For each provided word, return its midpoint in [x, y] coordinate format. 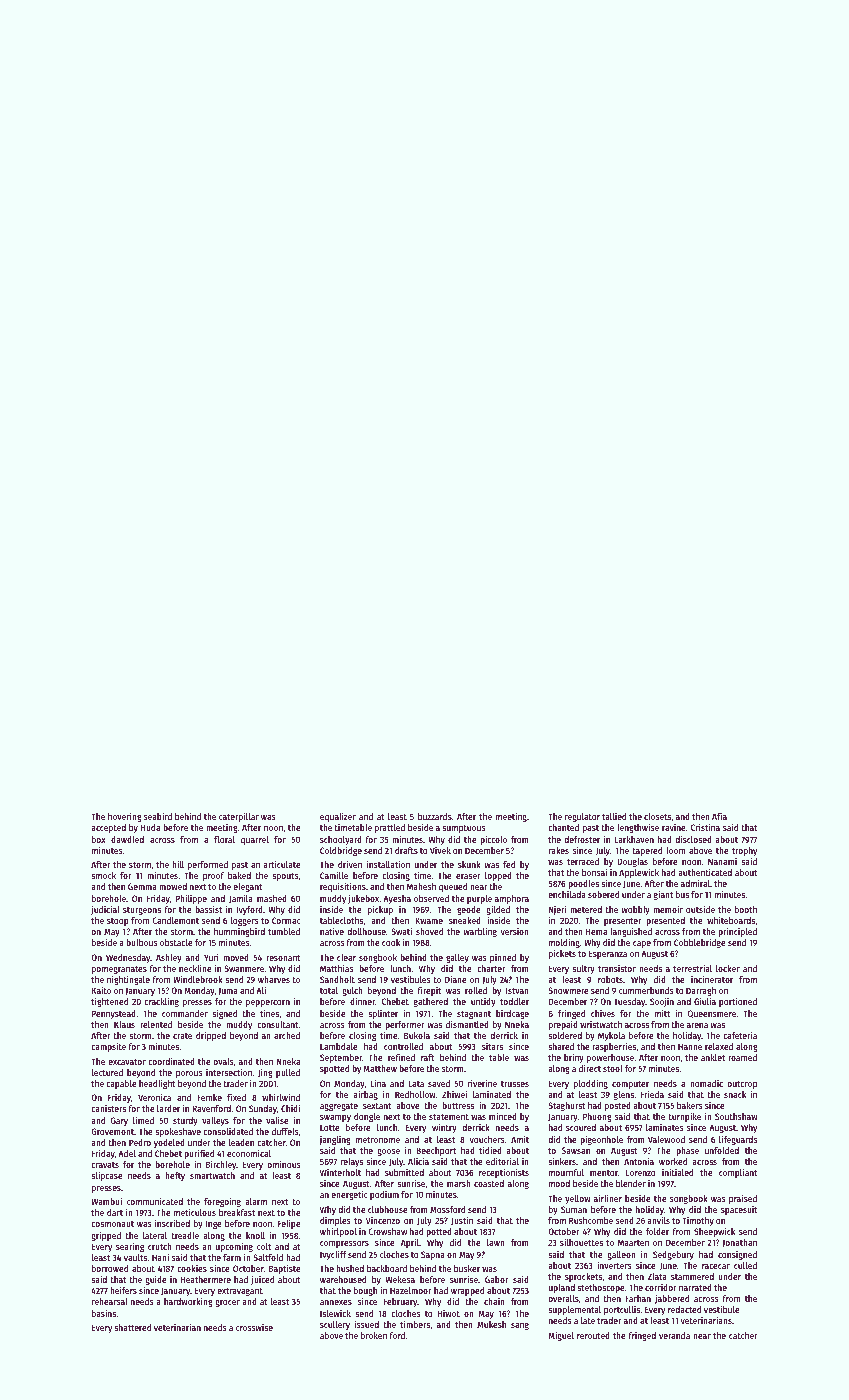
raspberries [614, 1047]
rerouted [593, 1335]
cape [642, 944]
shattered [132, 1327]
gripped [106, 1236]
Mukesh [491, 1324]
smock [103, 875]
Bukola [417, 1035]
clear [346, 957]
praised [743, 1199]
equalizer [338, 817]
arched [287, 1035]
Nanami [722, 861]
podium [384, 1195]
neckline [195, 968]
